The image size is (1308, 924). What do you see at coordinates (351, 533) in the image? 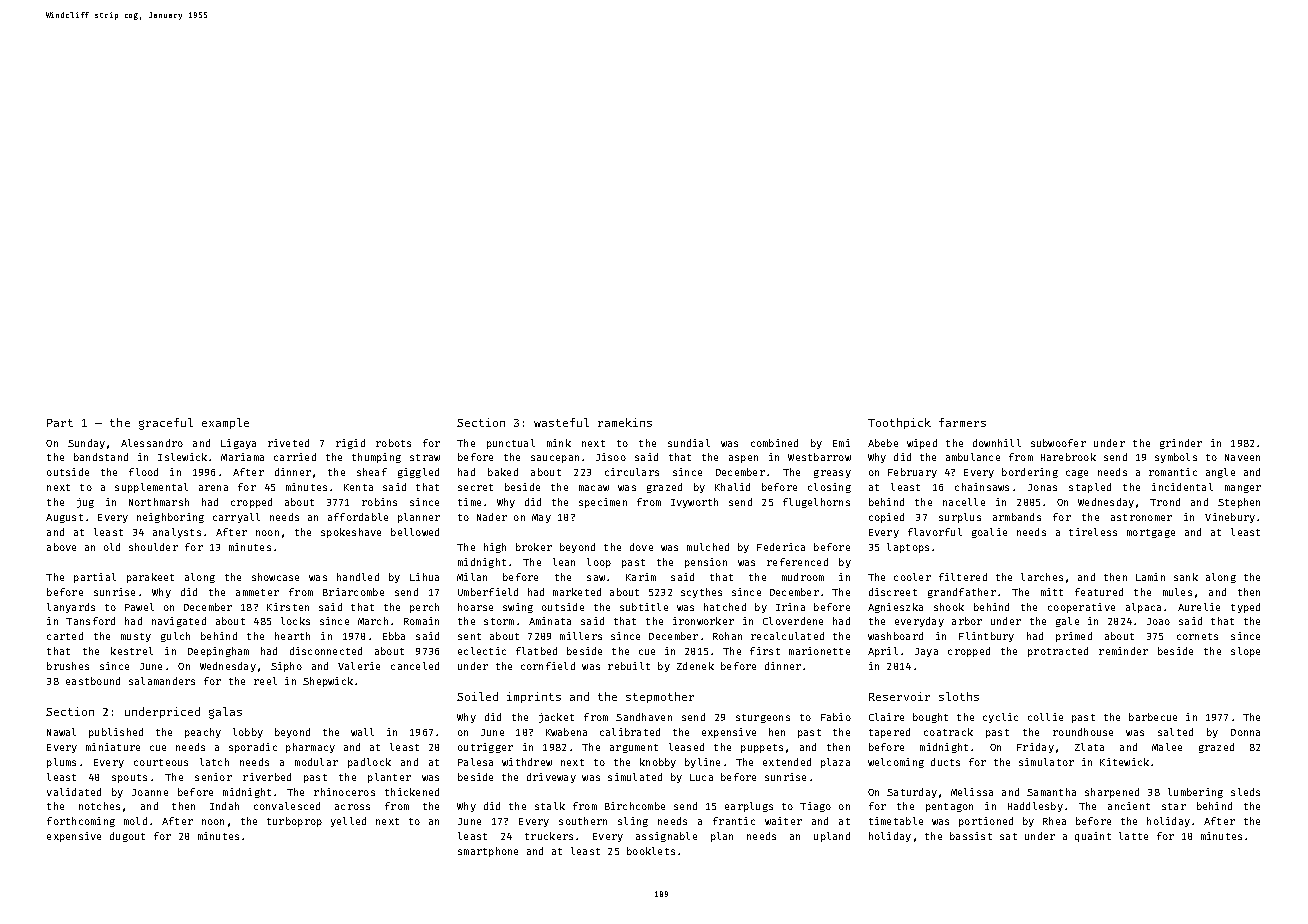
I see `spokeshave` at bounding box center [351, 533].
